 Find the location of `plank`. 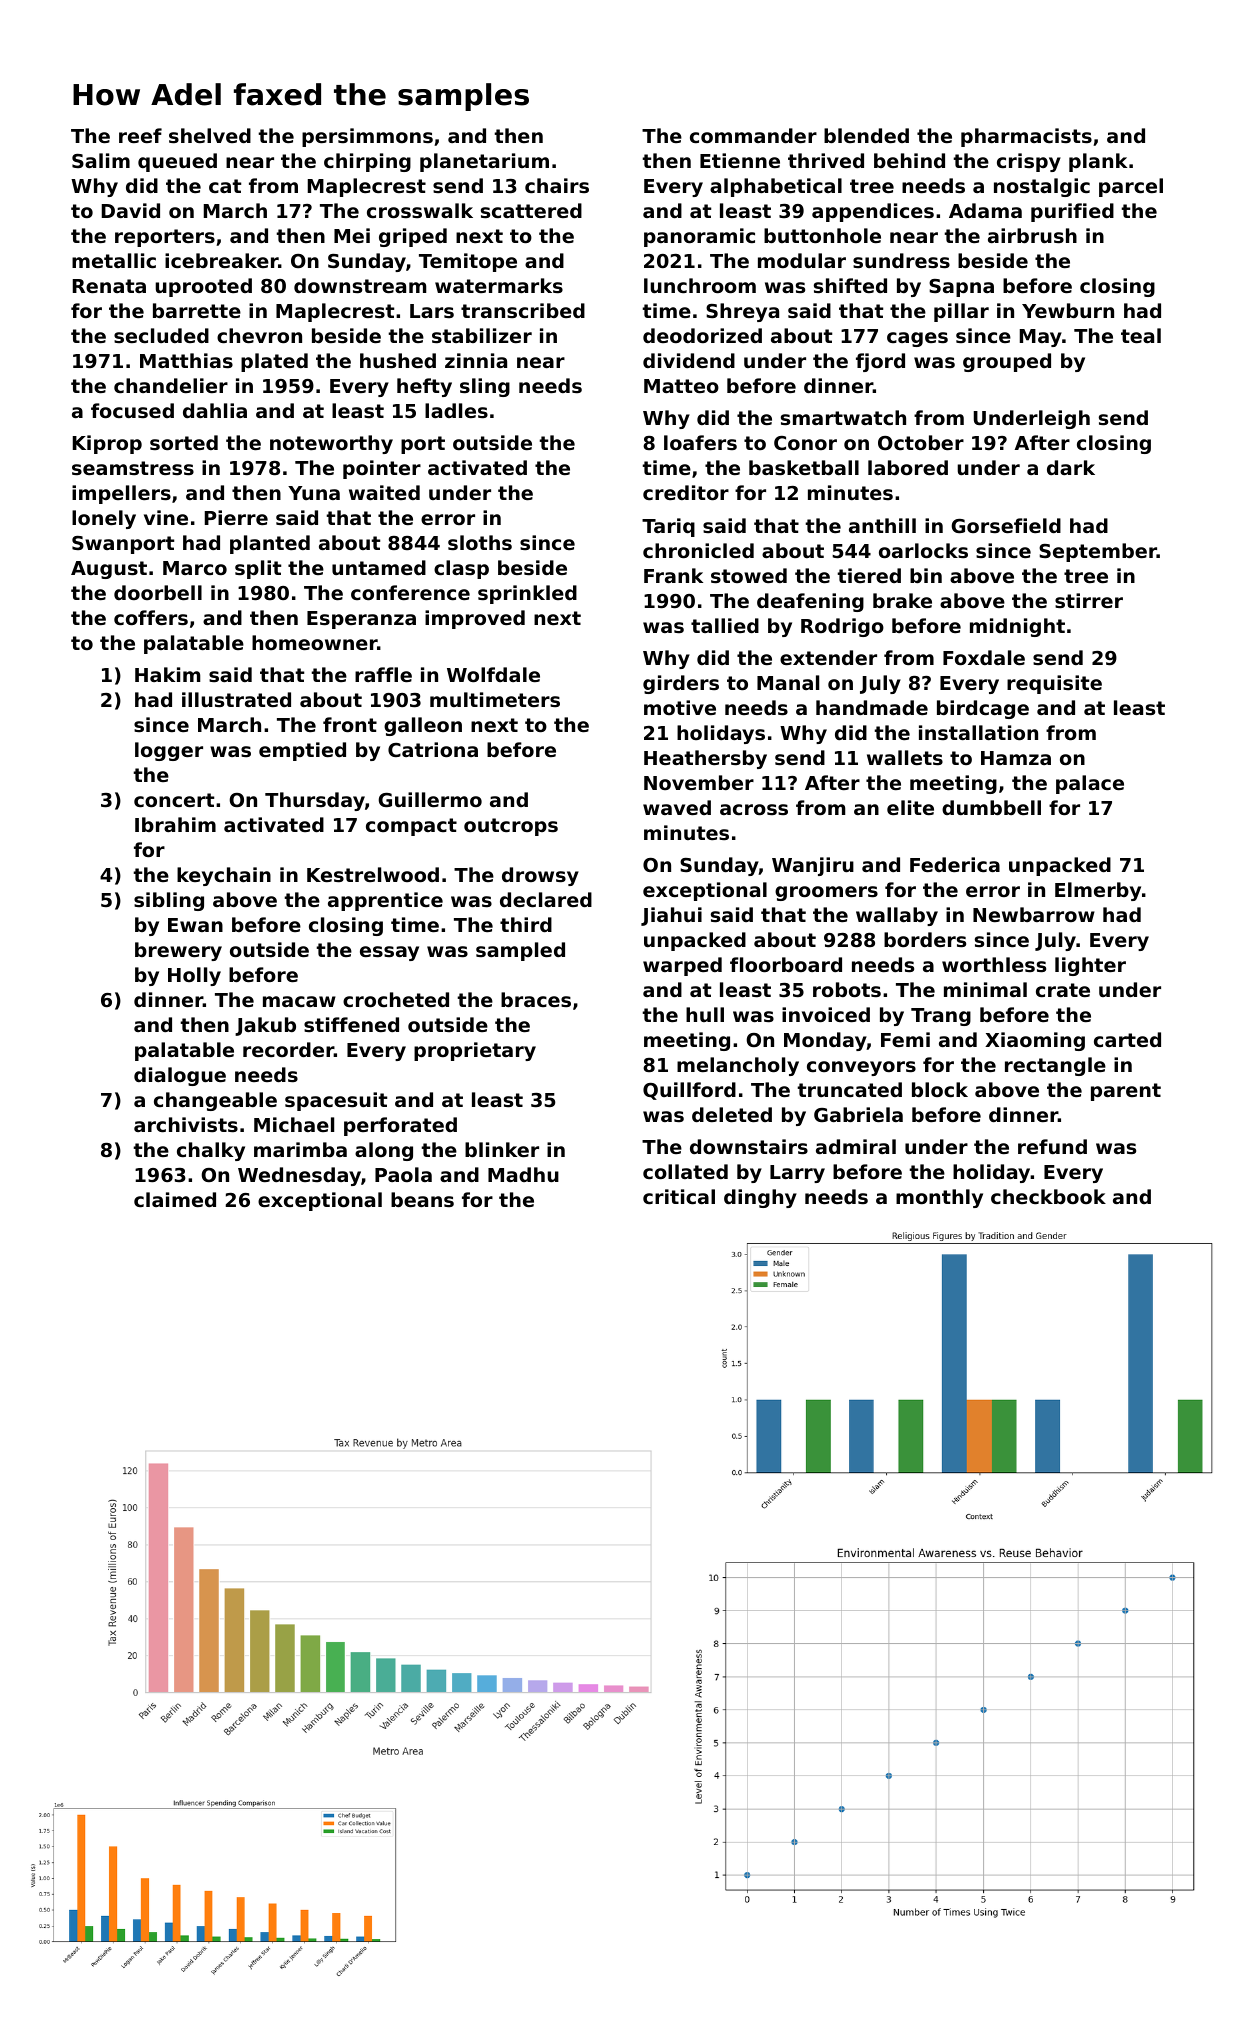

plank is located at coordinates (1098, 162).
